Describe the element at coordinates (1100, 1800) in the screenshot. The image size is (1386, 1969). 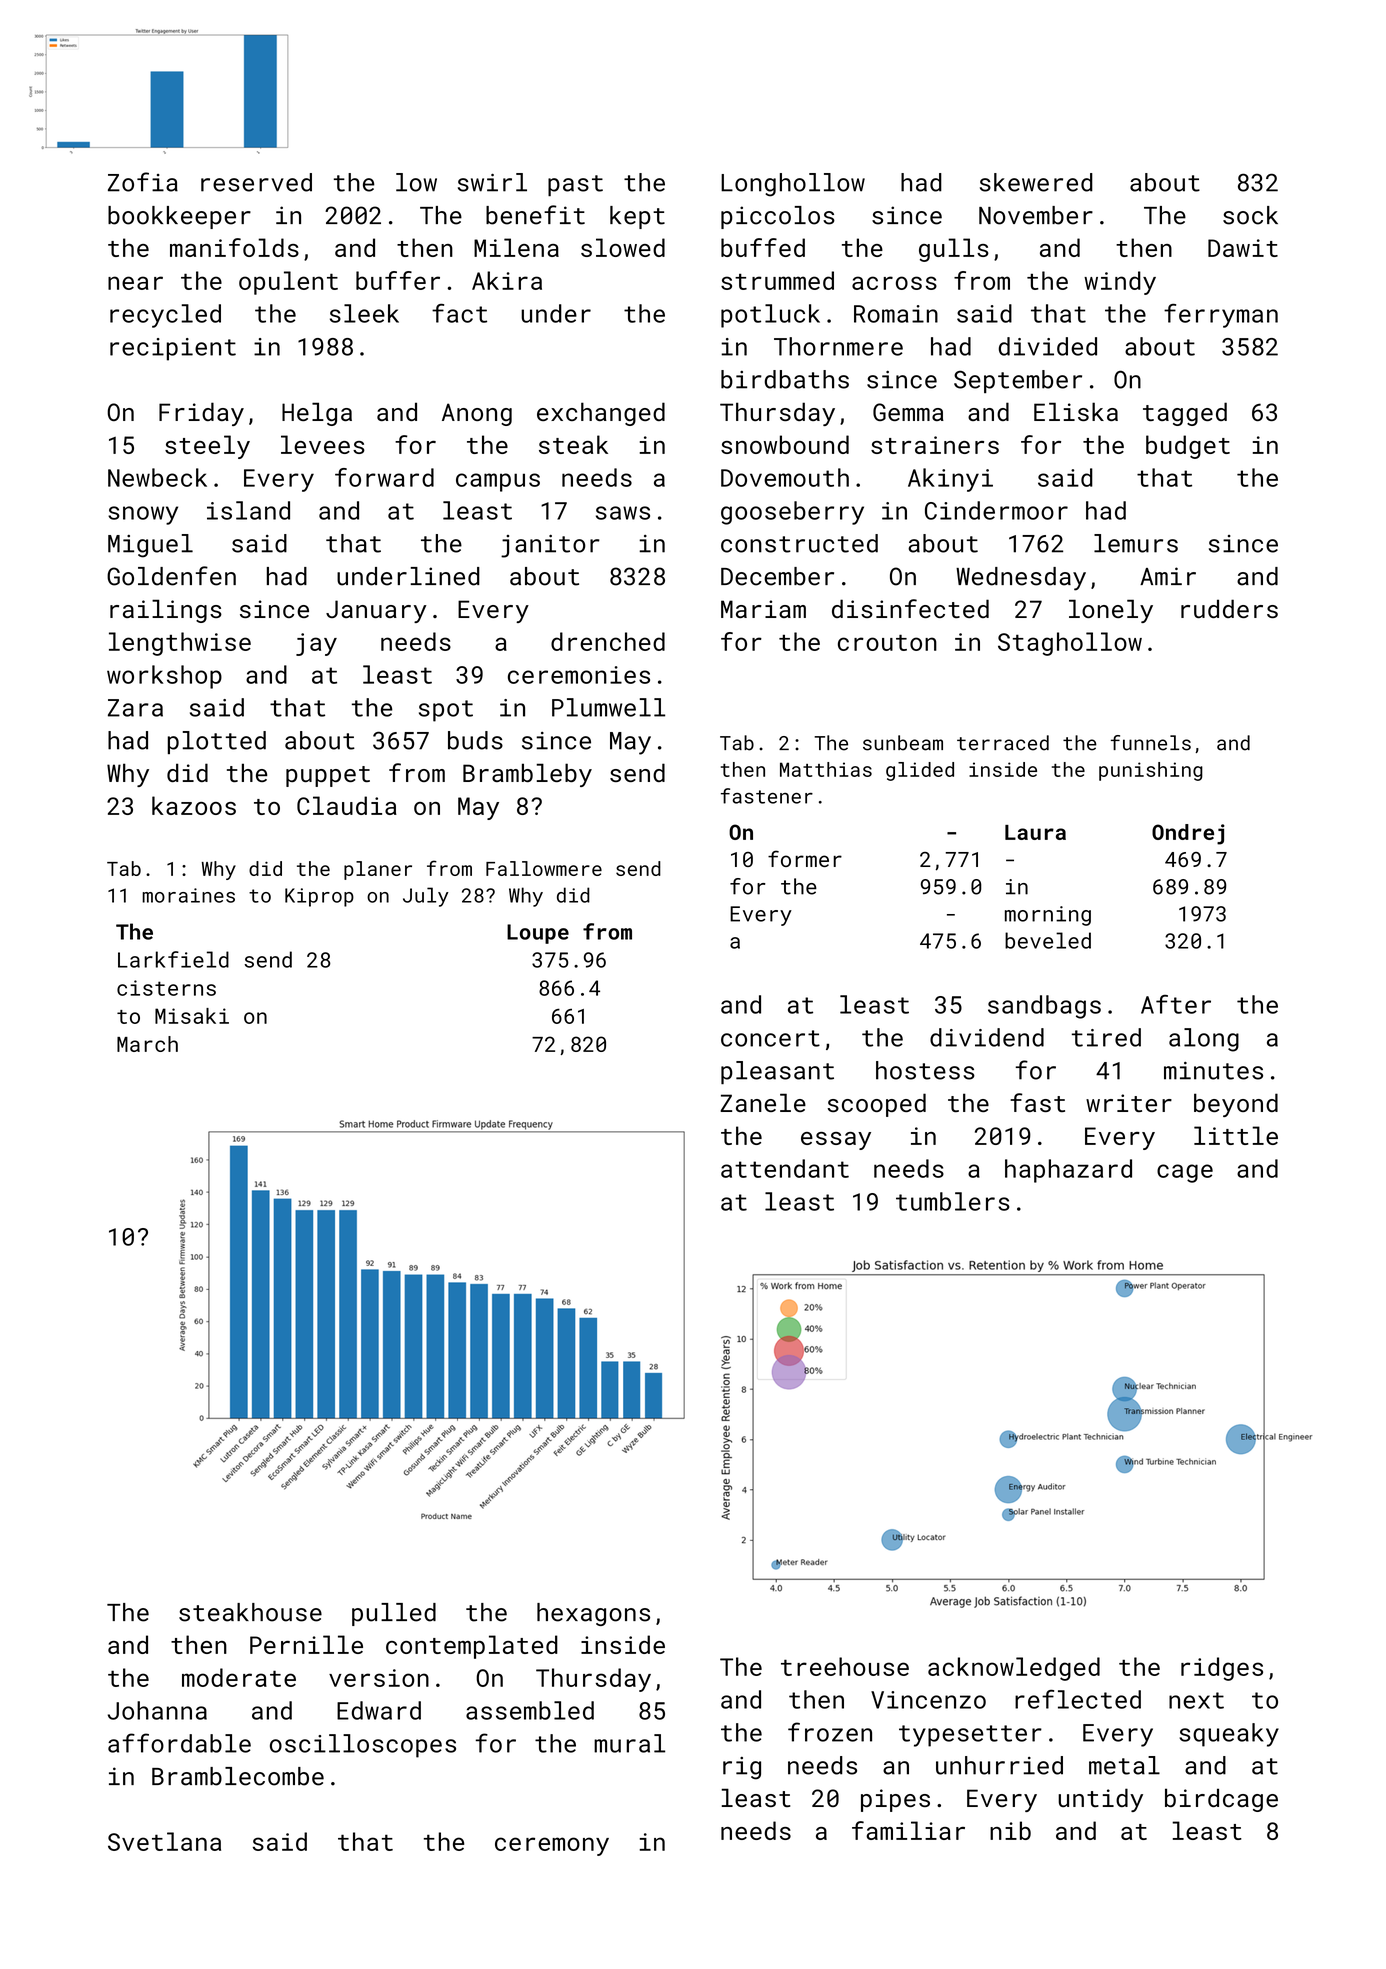
I see `untidy` at that location.
